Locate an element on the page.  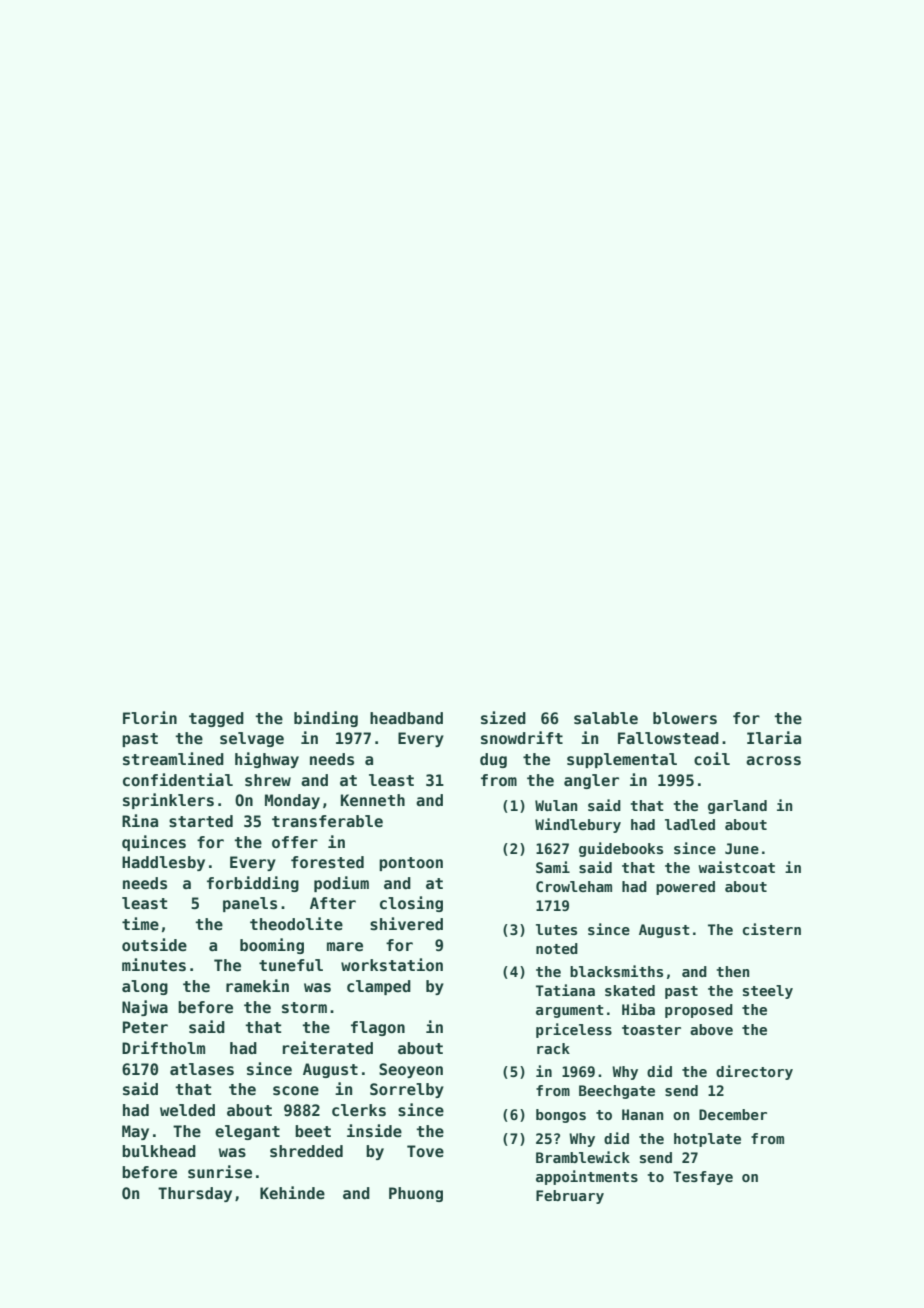
Phuong is located at coordinates (416, 1194).
